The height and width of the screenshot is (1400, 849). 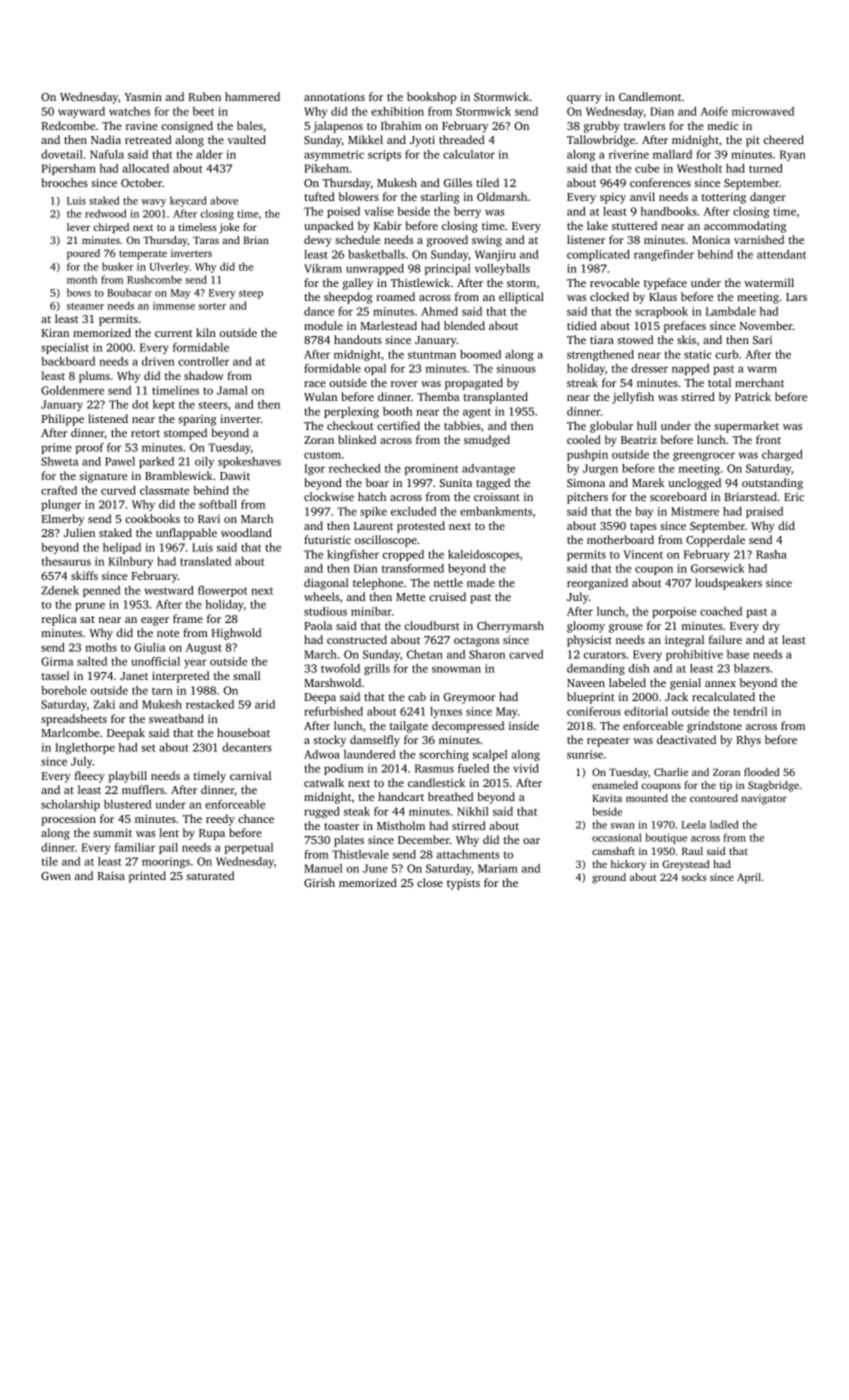 I want to click on static, so click(x=698, y=354).
